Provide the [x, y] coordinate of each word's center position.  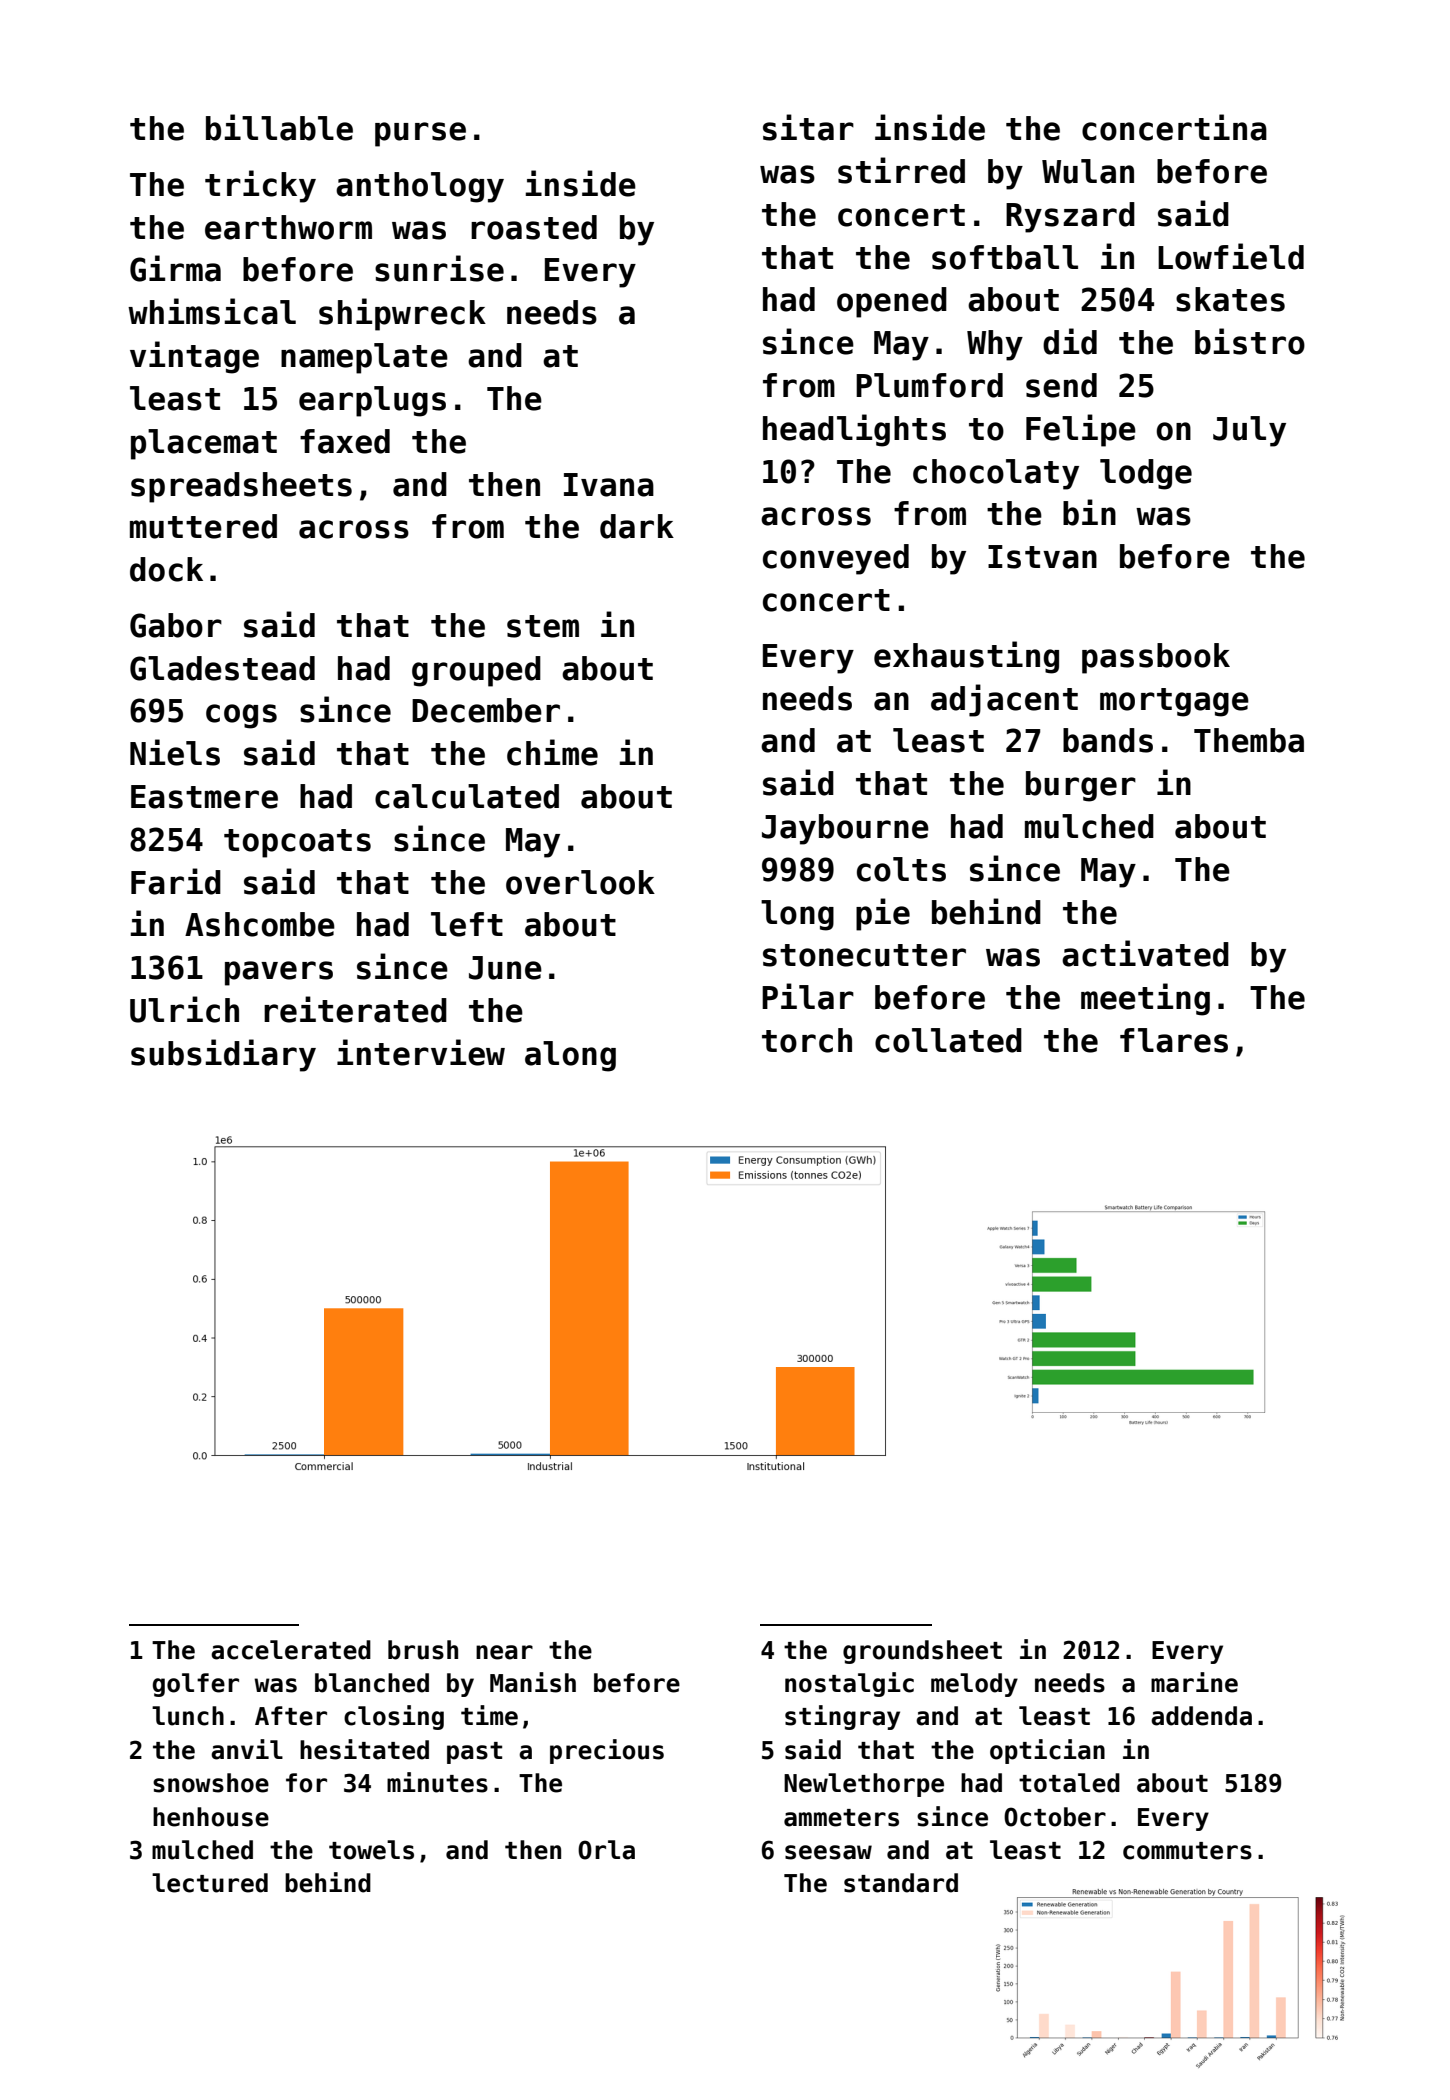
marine [1194, 1682]
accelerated [291, 1650]
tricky [260, 186]
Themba [1249, 740]
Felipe [1081, 430]
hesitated [364, 1749]
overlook [580, 882]
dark [637, 526]
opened [892, 302]
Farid [176, 881]
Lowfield [1231, 256]
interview [421, 1052]
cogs [241, 716]
